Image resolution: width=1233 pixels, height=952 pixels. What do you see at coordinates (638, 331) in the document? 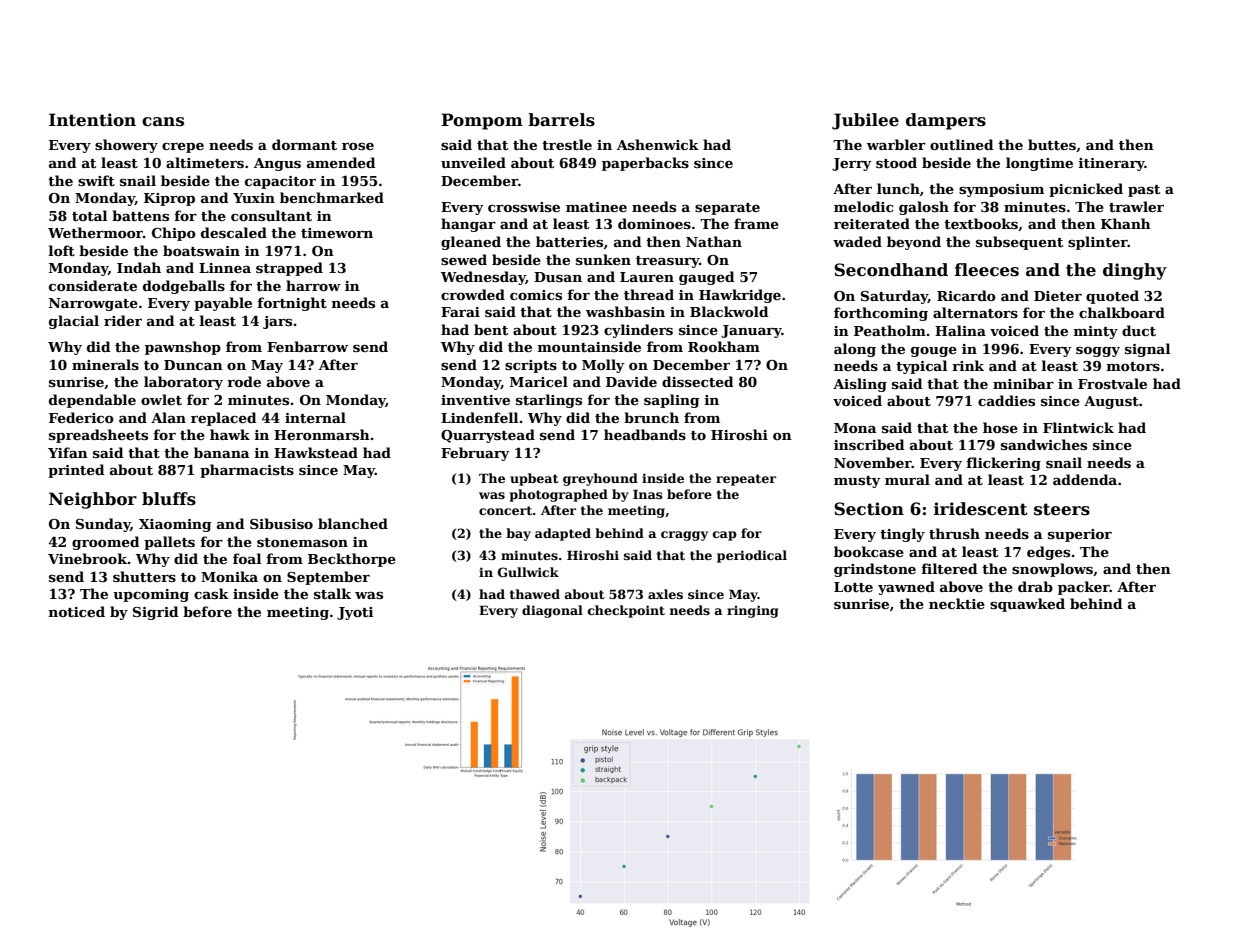
I see `cylinders` at bounding box center [638, 331].
